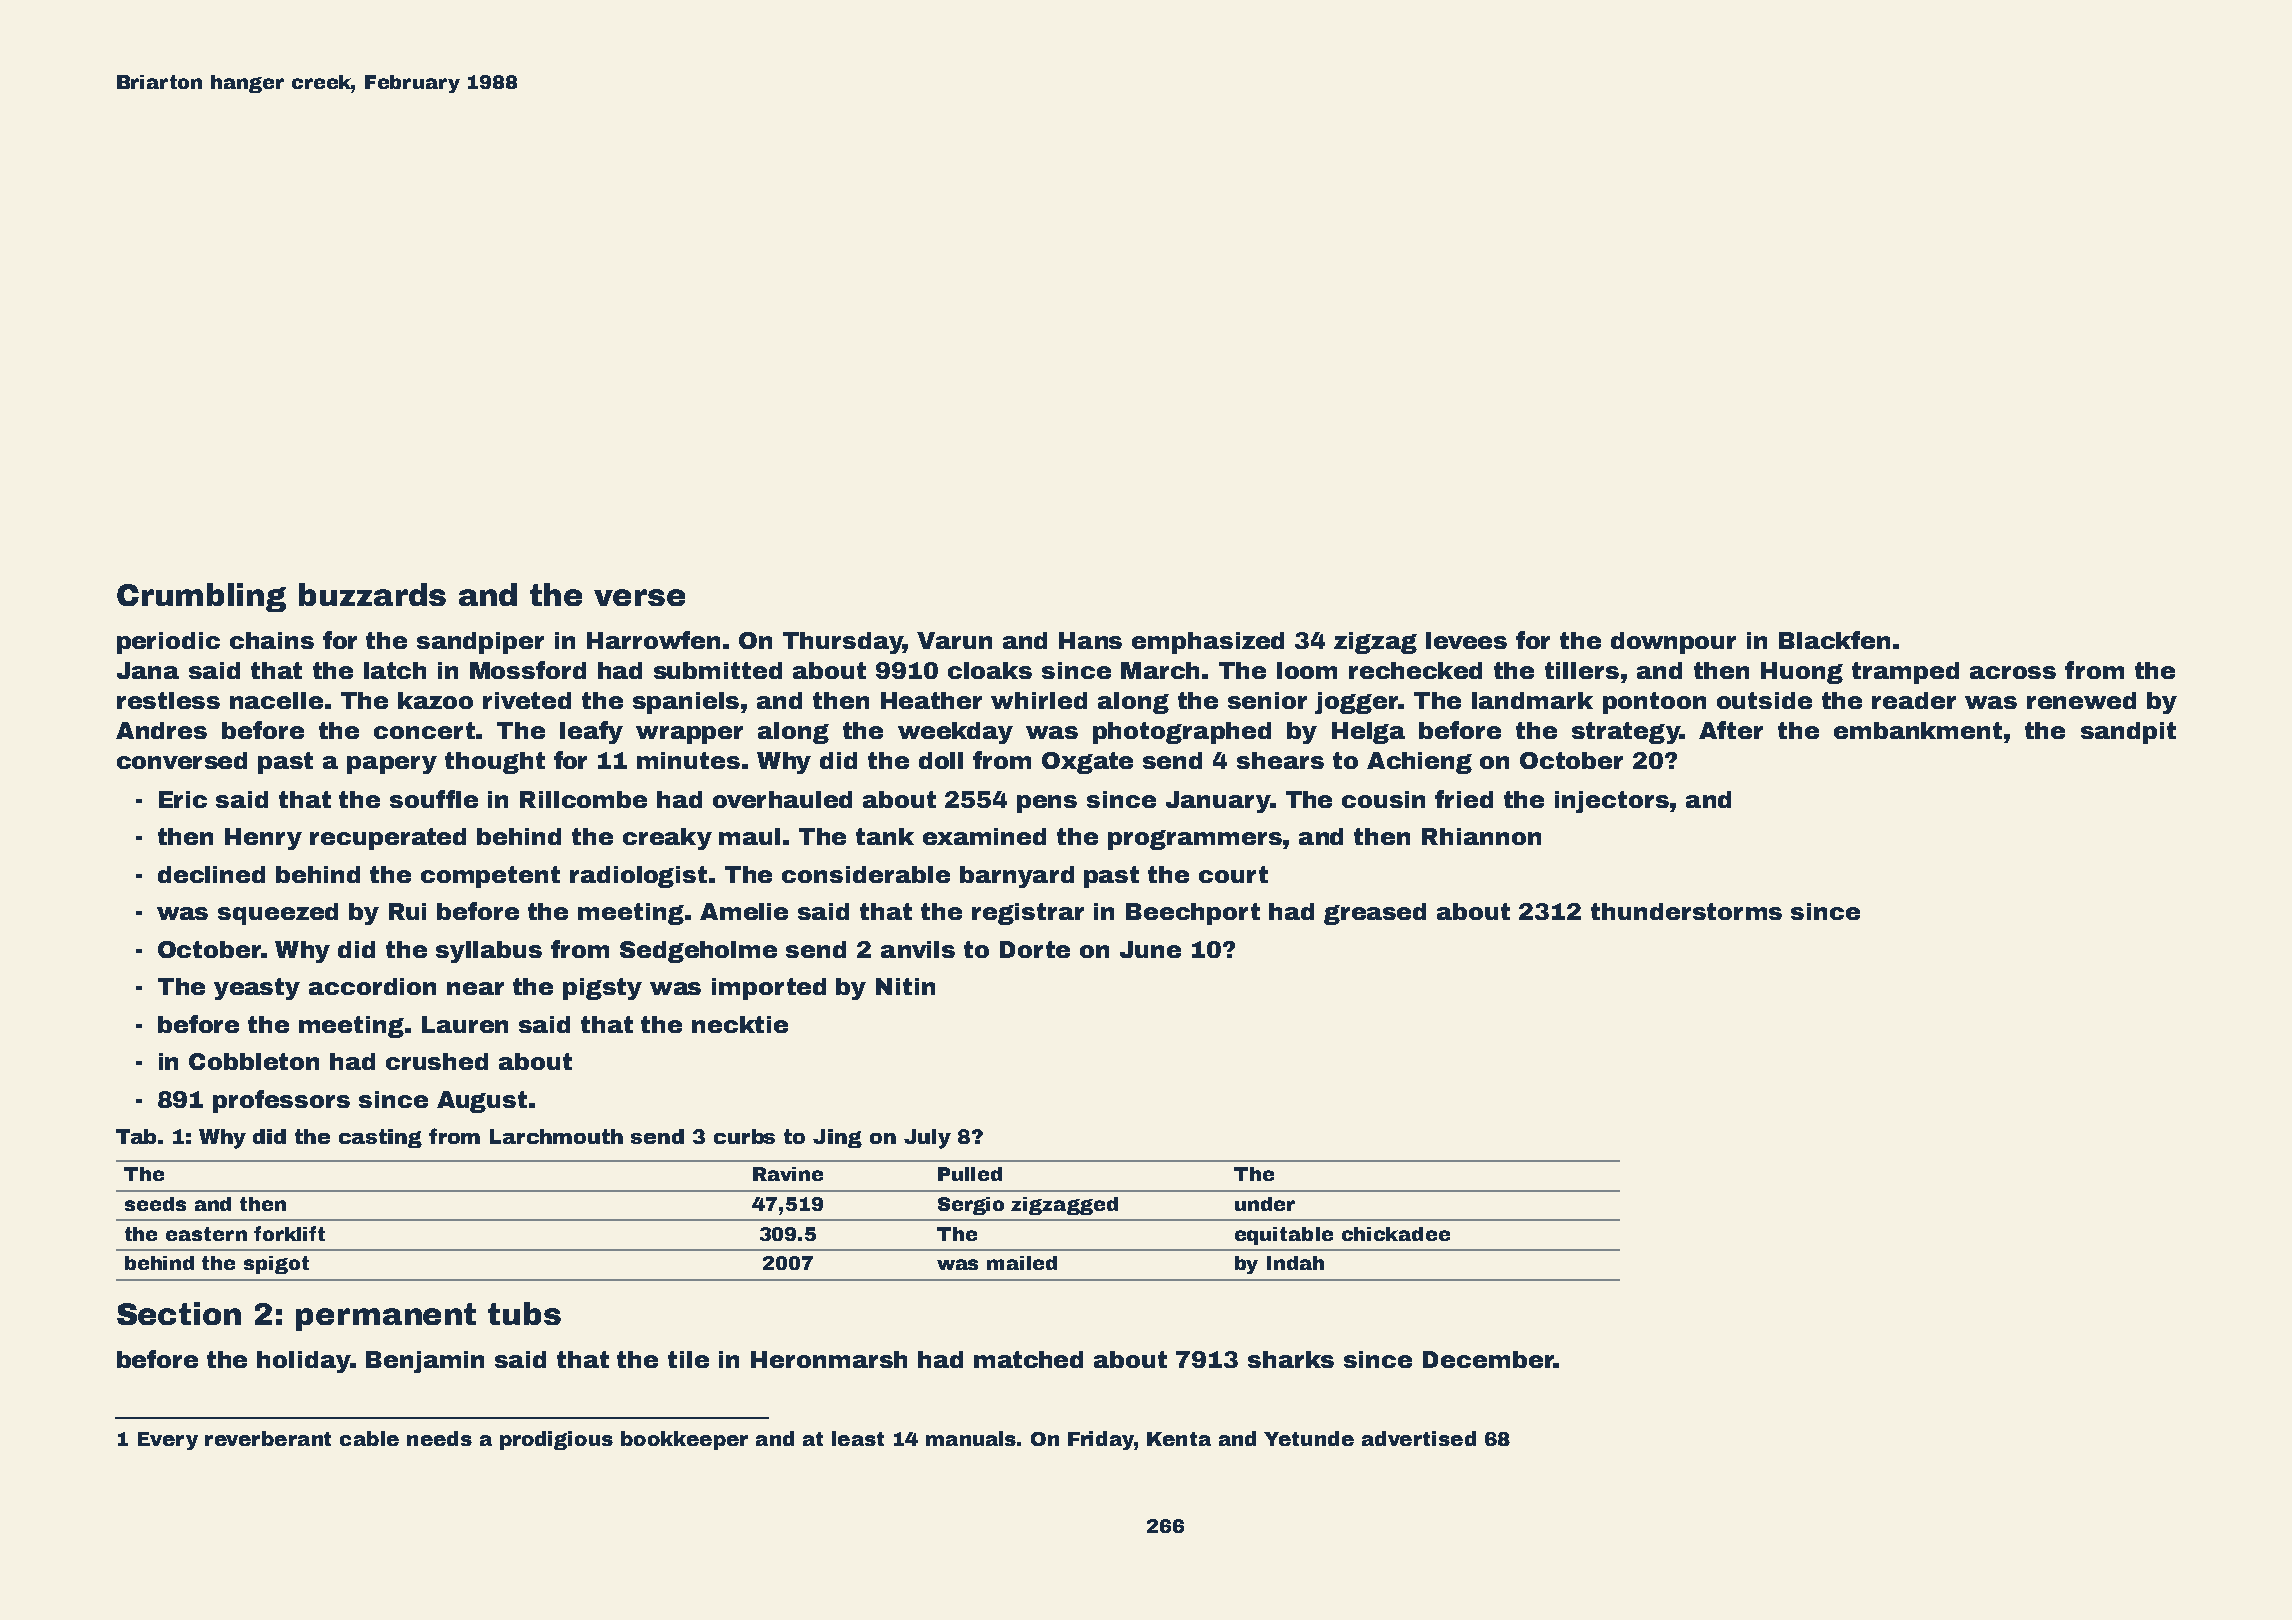 This document has height=1620, width=2292. Describe the element at coordinates (2013, 672) in the document. I see `across` at that location.
